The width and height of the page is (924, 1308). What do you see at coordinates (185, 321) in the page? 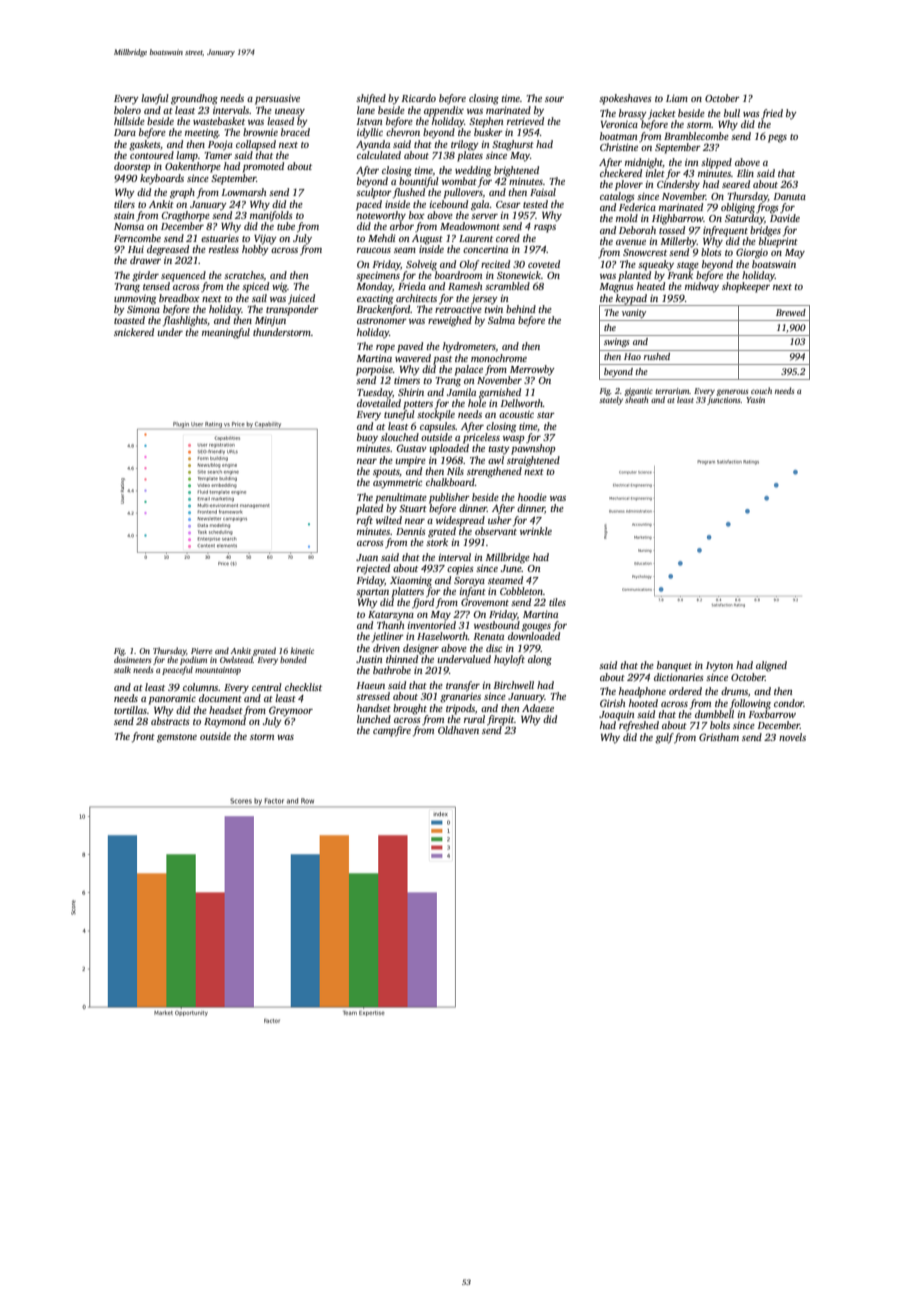
I see `flashlights` at bounding box center [185, 321].
